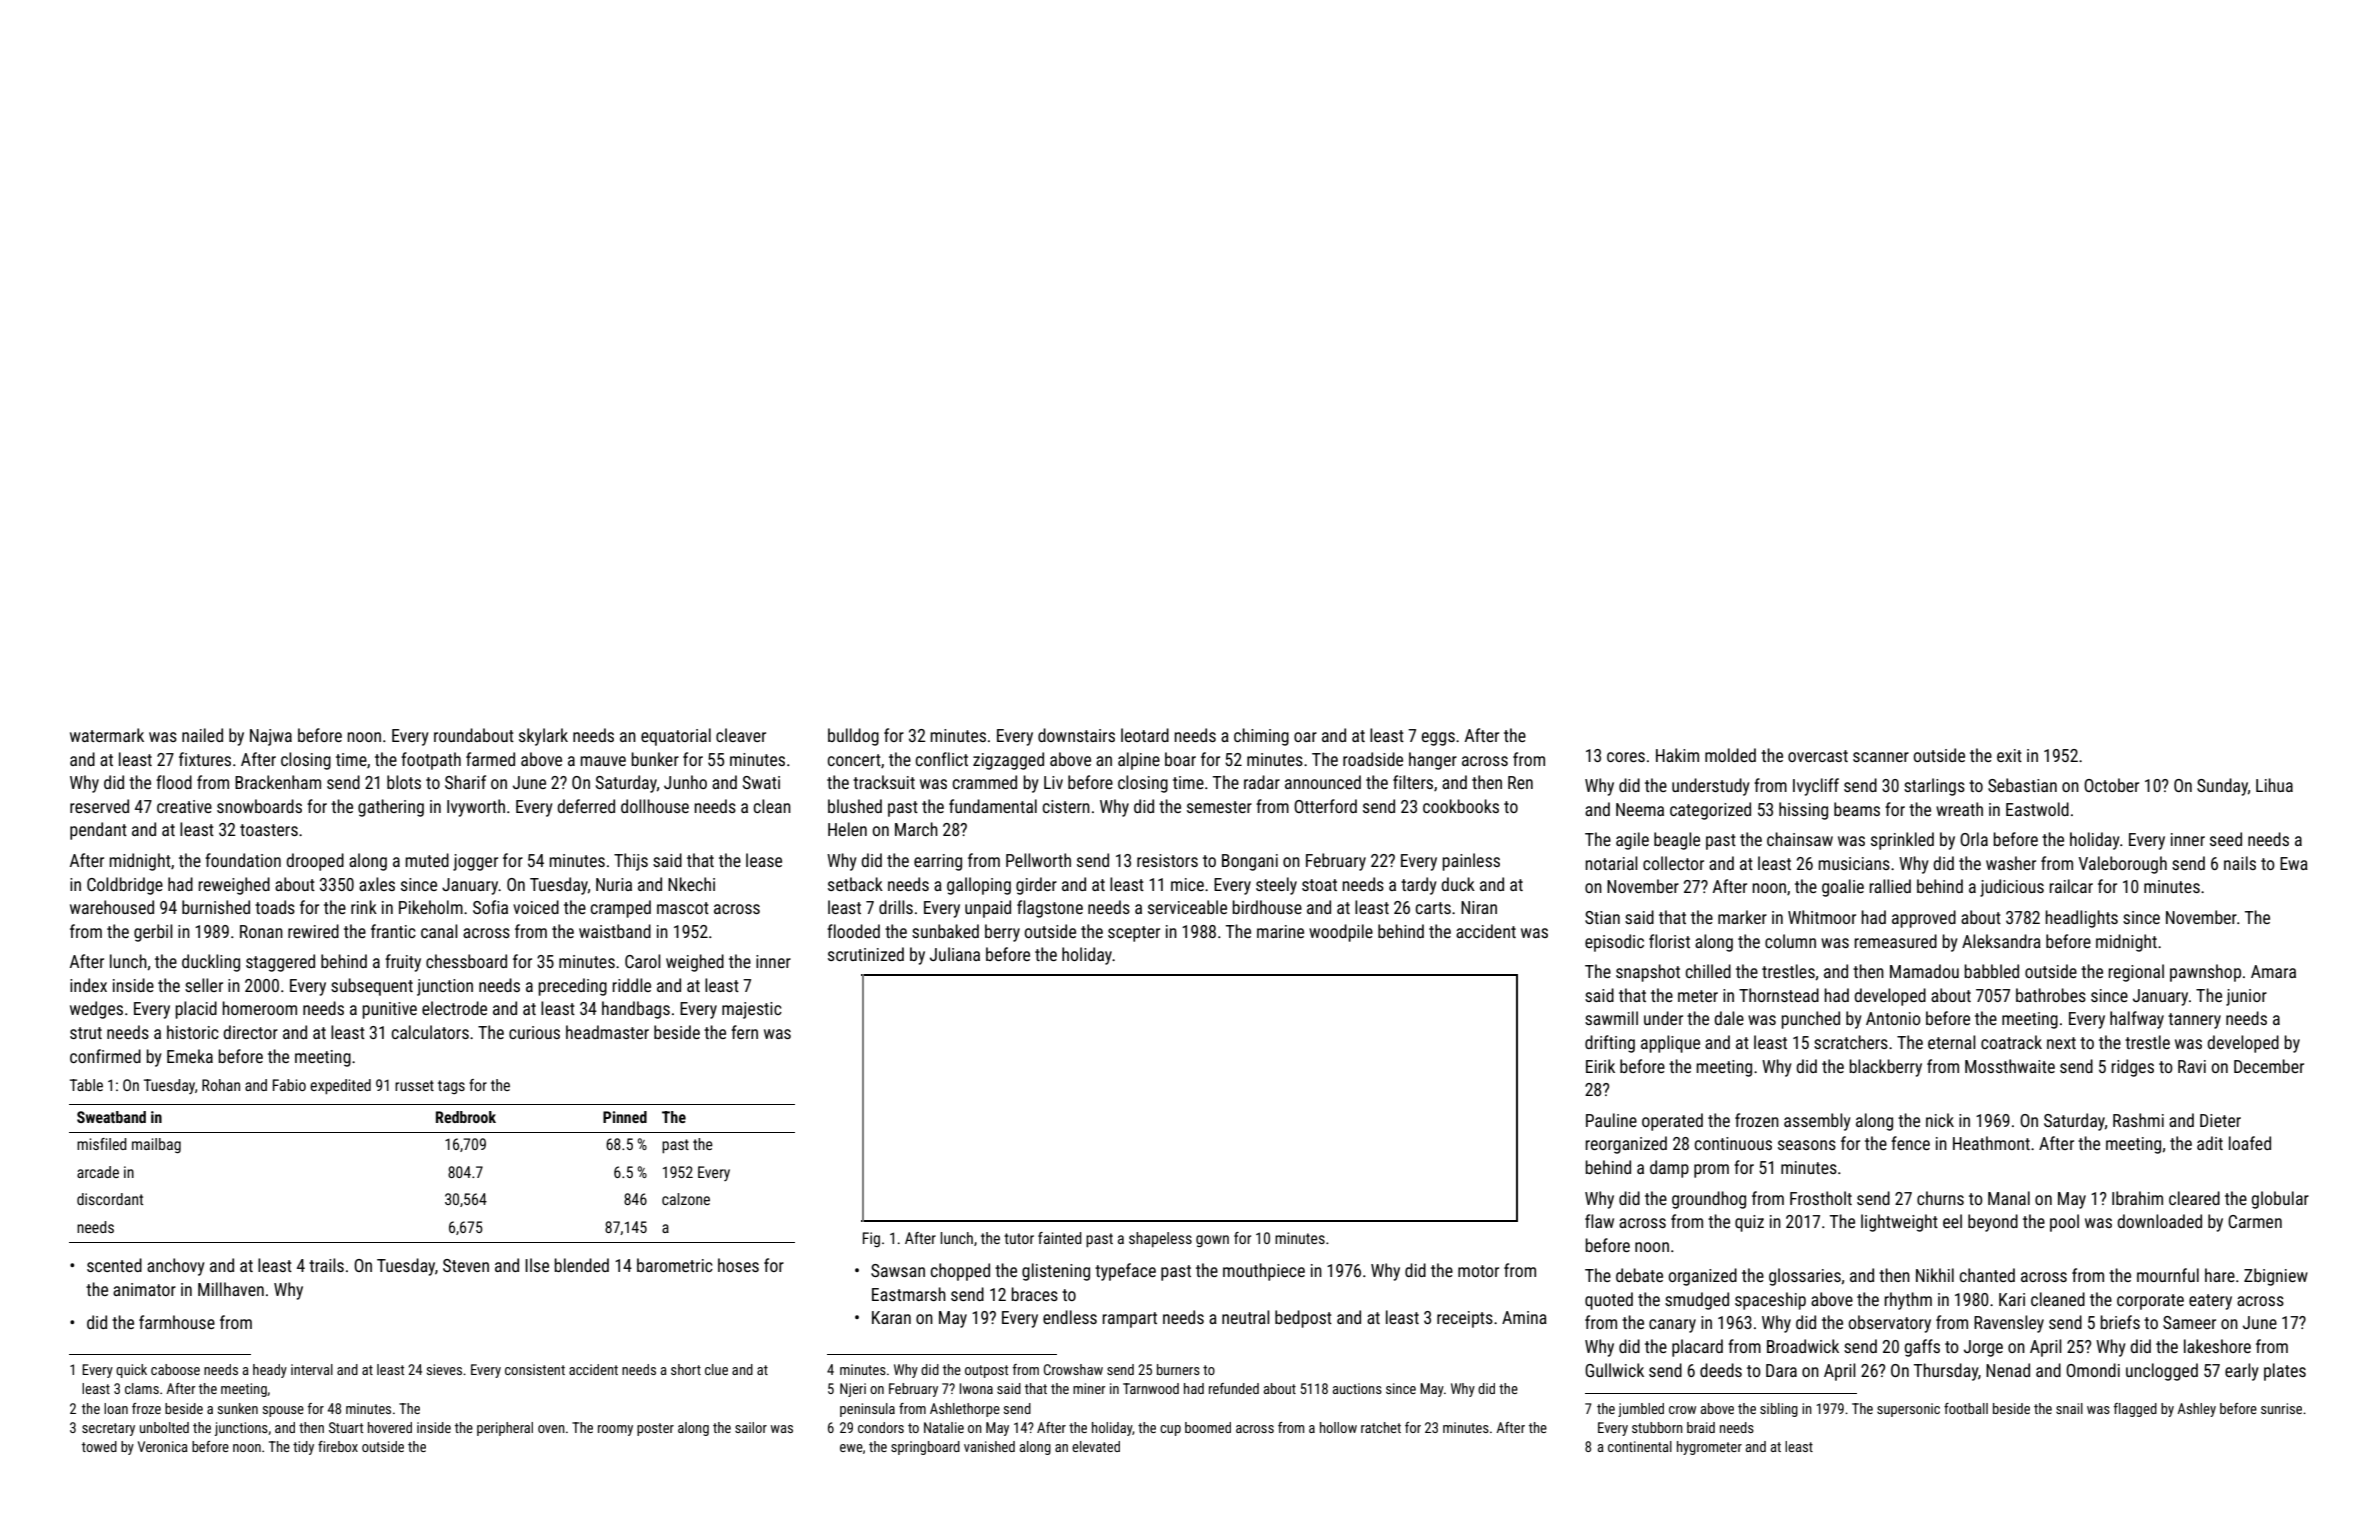 This screenshot has width=2380, height=1540. I want to click on braces, so click(1034, 1294).
